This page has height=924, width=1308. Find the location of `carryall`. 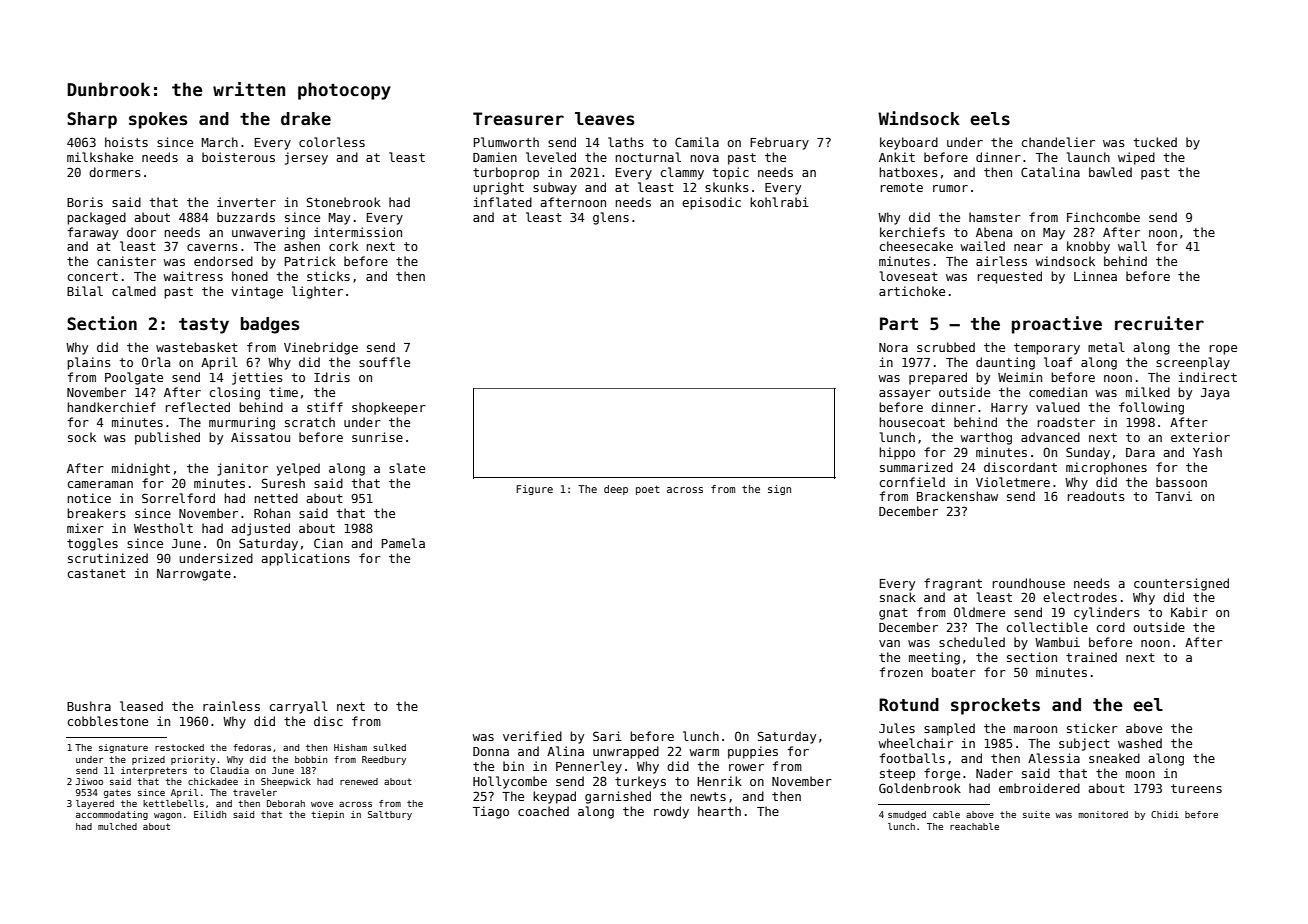

carryall is located at coordinates (299, 707).
